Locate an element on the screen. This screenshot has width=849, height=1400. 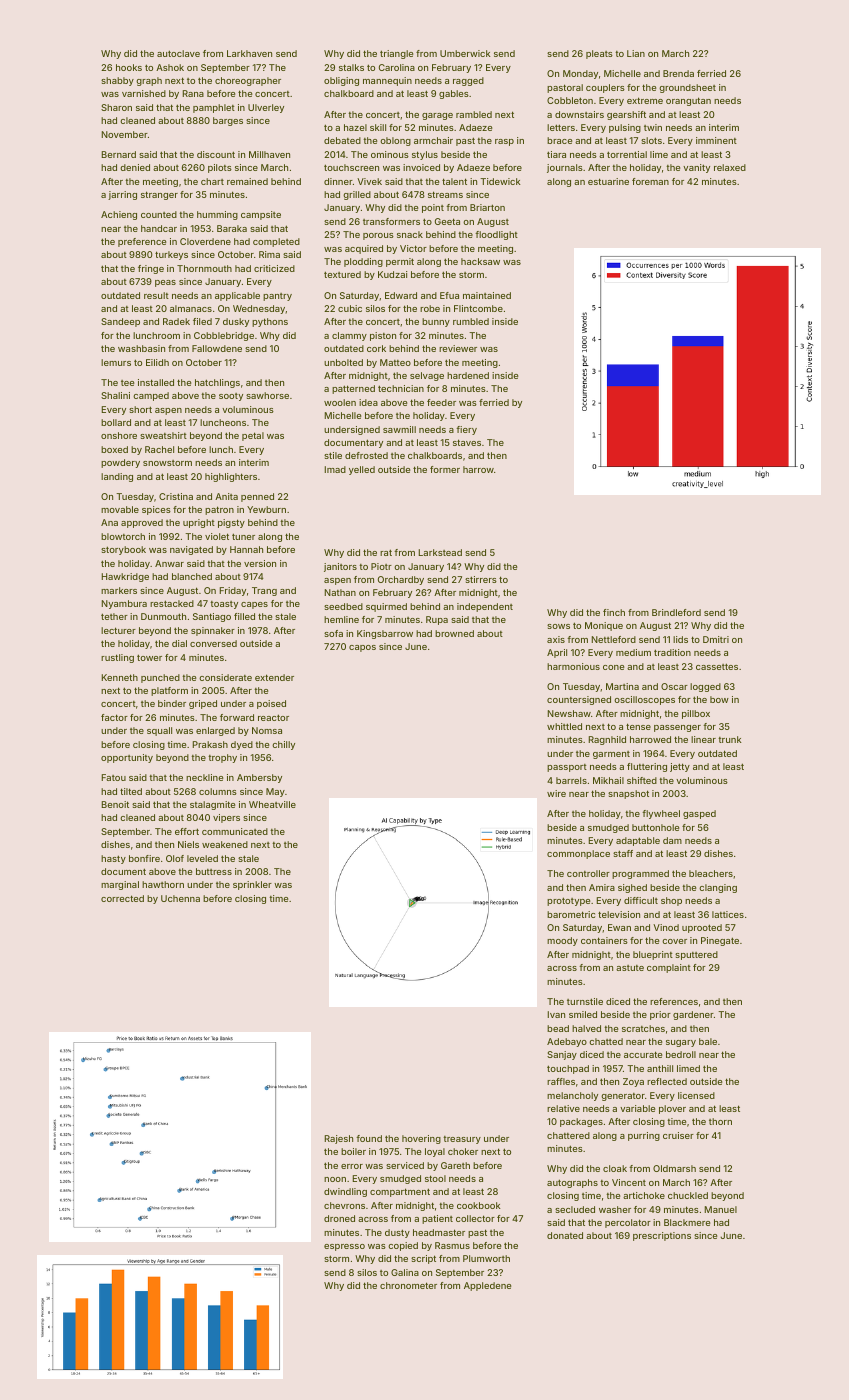
ragged is located at coordinates (468, 81).
